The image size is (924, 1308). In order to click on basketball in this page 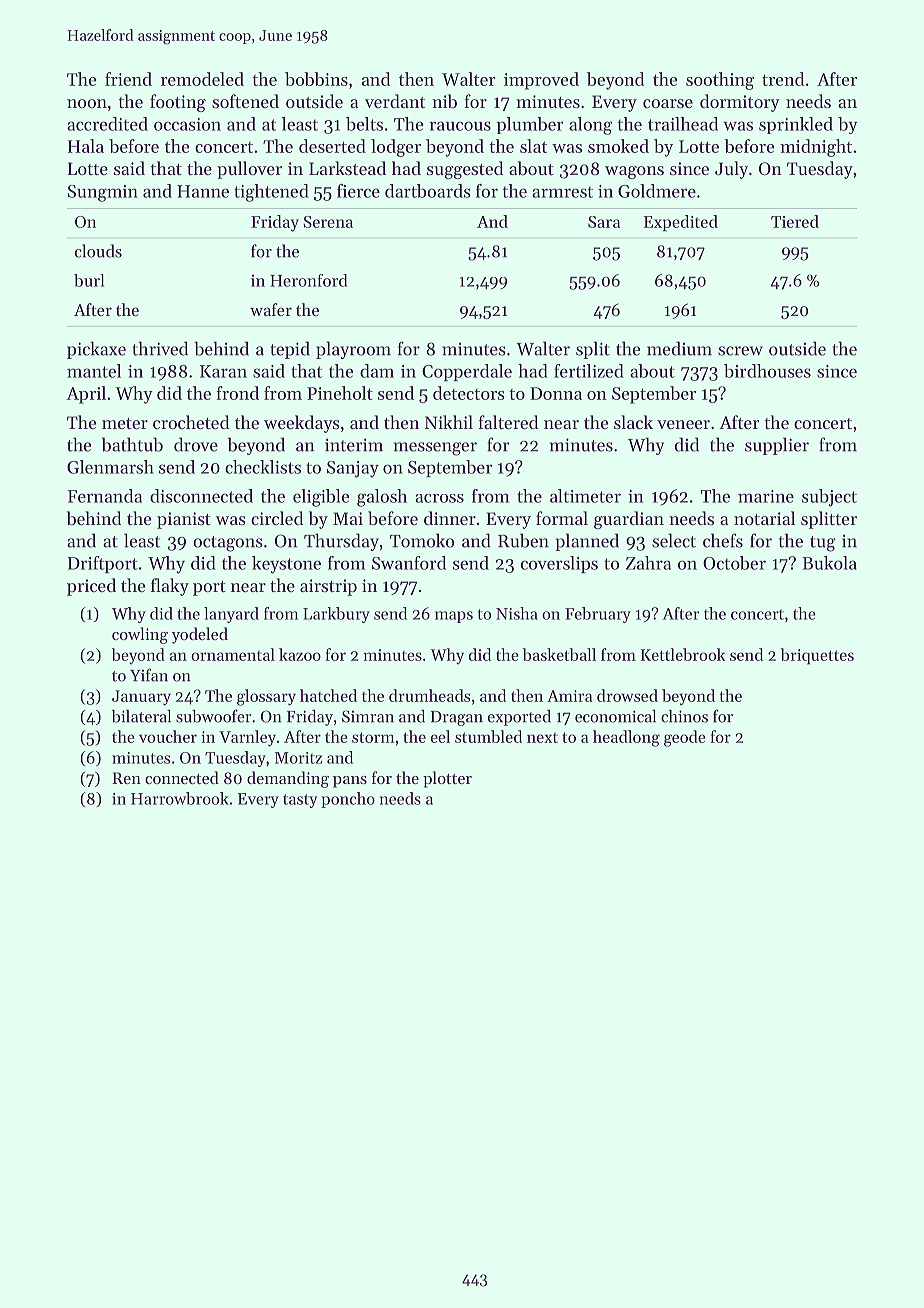, I will do `click(559, 654)`.
